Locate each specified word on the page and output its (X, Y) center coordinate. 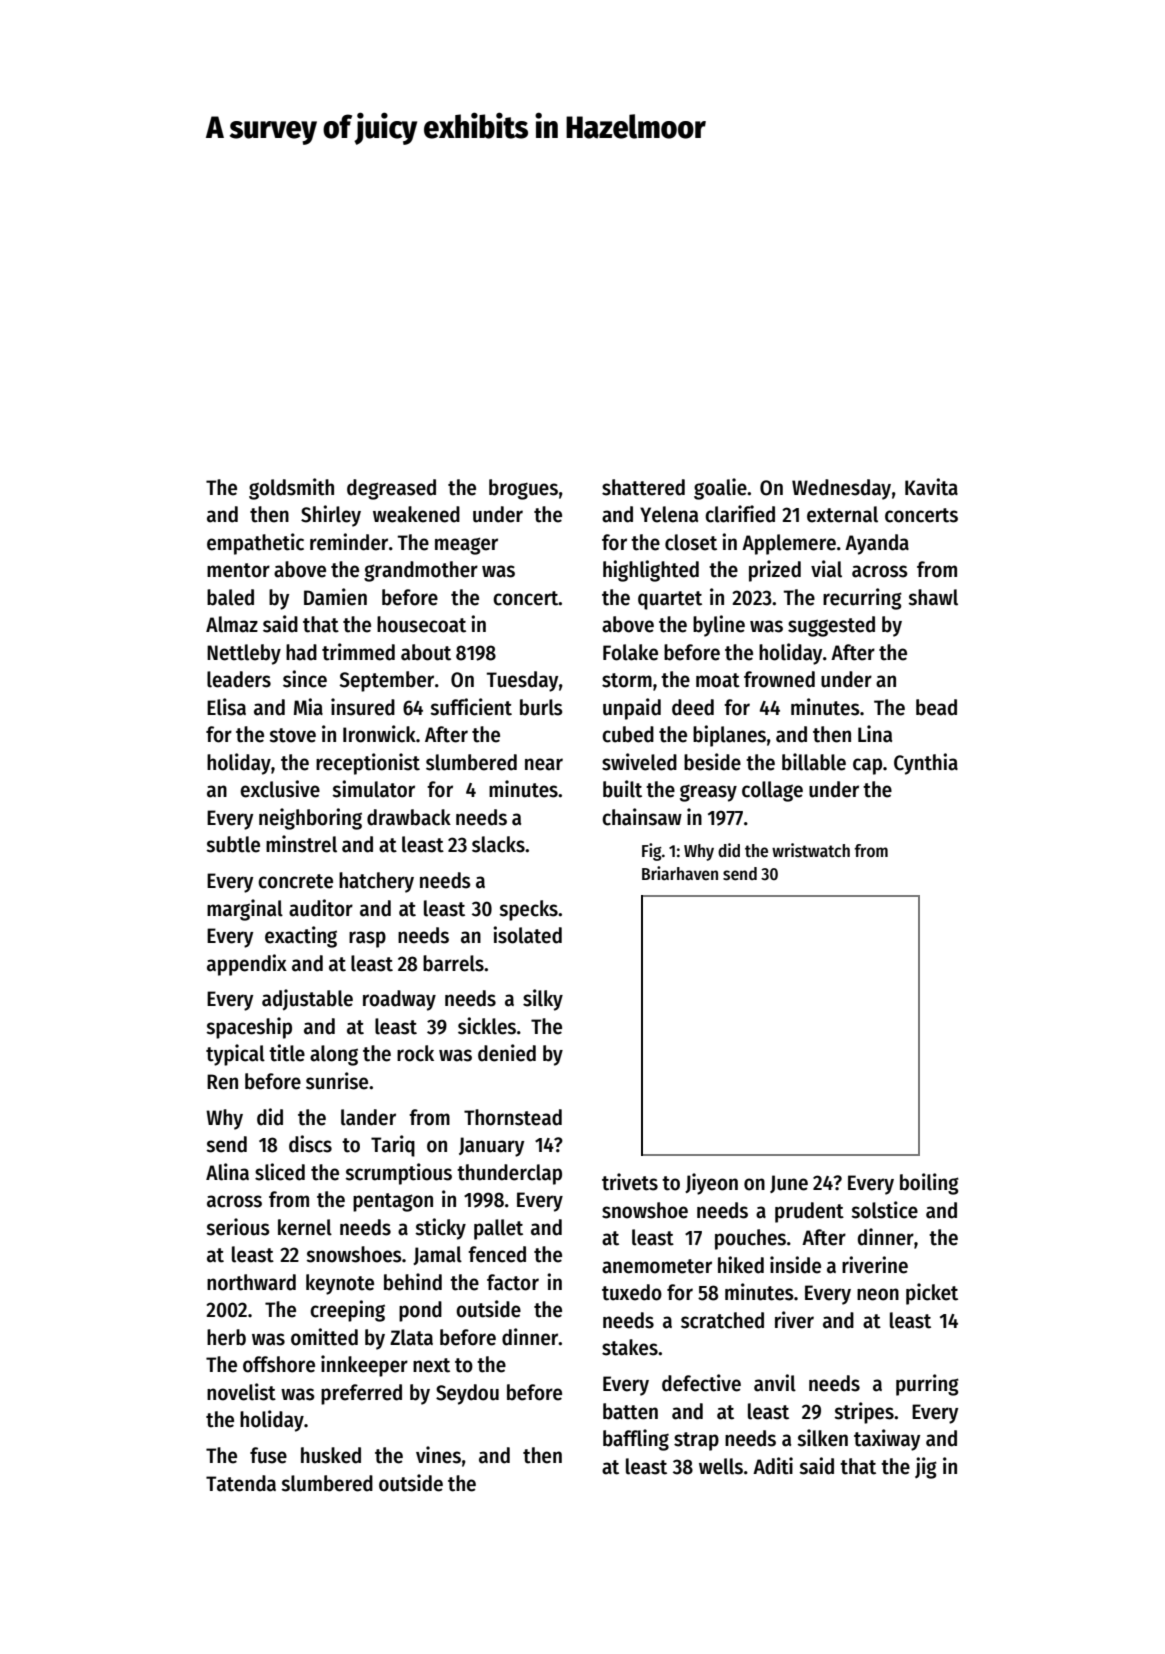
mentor (238, 570)
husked (331, 1455)
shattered (643, 487)
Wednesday (841, 489)
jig (926, 1468)
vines (438, 1455)
